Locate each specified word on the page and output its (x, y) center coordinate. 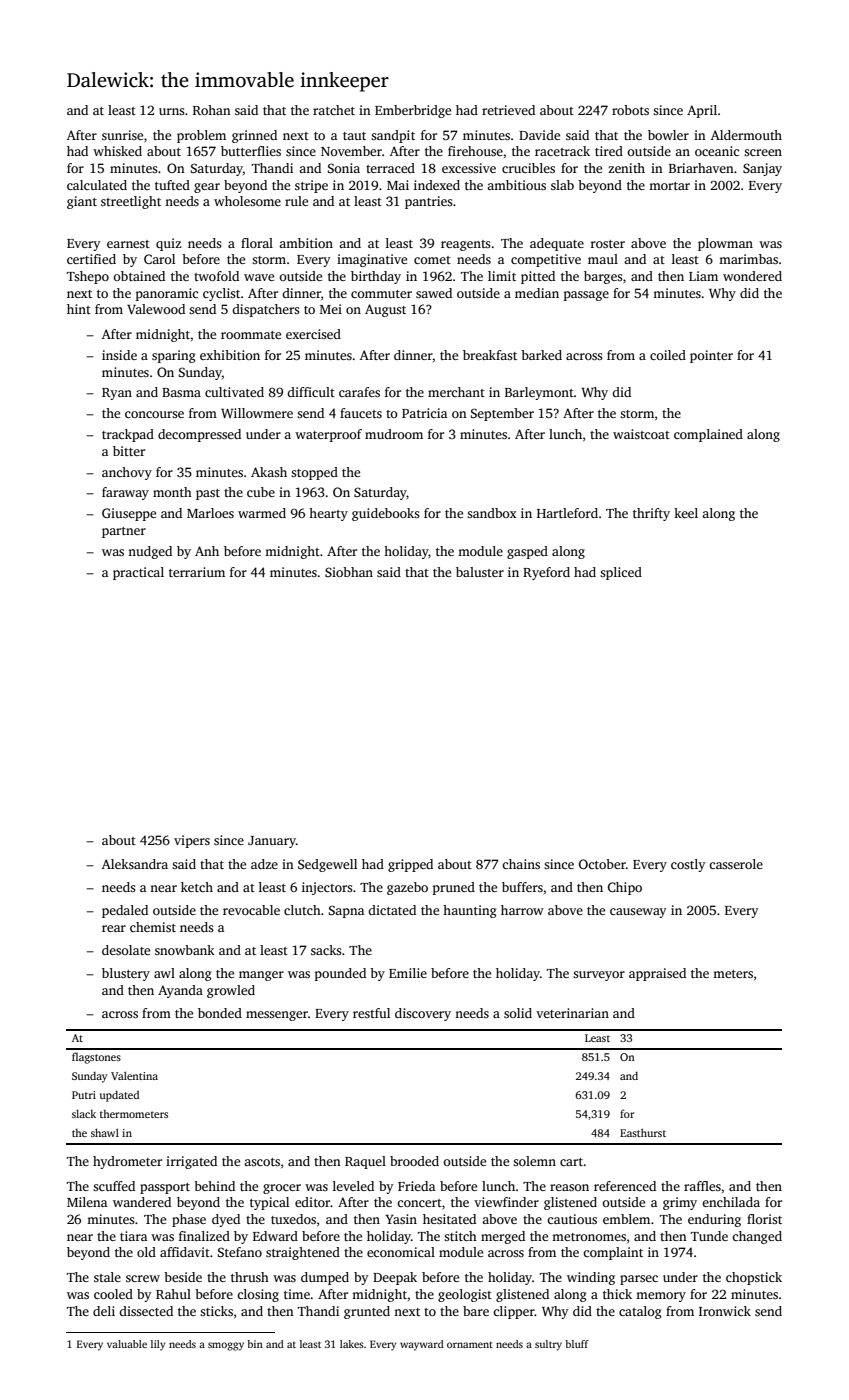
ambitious (516, 185)
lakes (352, 1344)
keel (686, 513)
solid (518, 1013)
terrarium (197, 572)
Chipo (625, 888)
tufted (172, 185)
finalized (204, 1236)
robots (630, 110)
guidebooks (386, 514)
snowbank (185, 950)
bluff (577, 1344)
